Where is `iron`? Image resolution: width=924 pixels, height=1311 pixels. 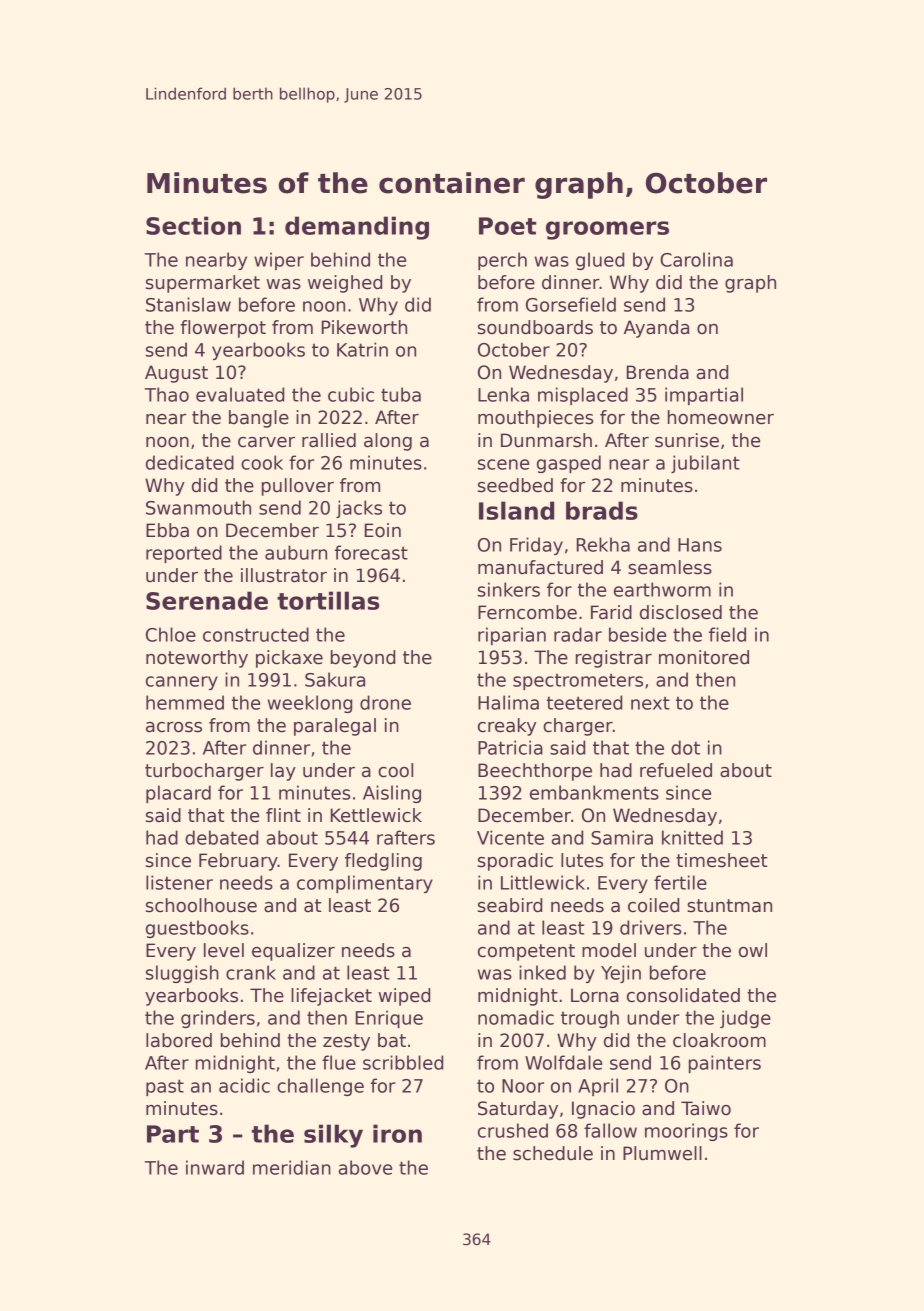 iron is located at coordinates (397, 1133).
